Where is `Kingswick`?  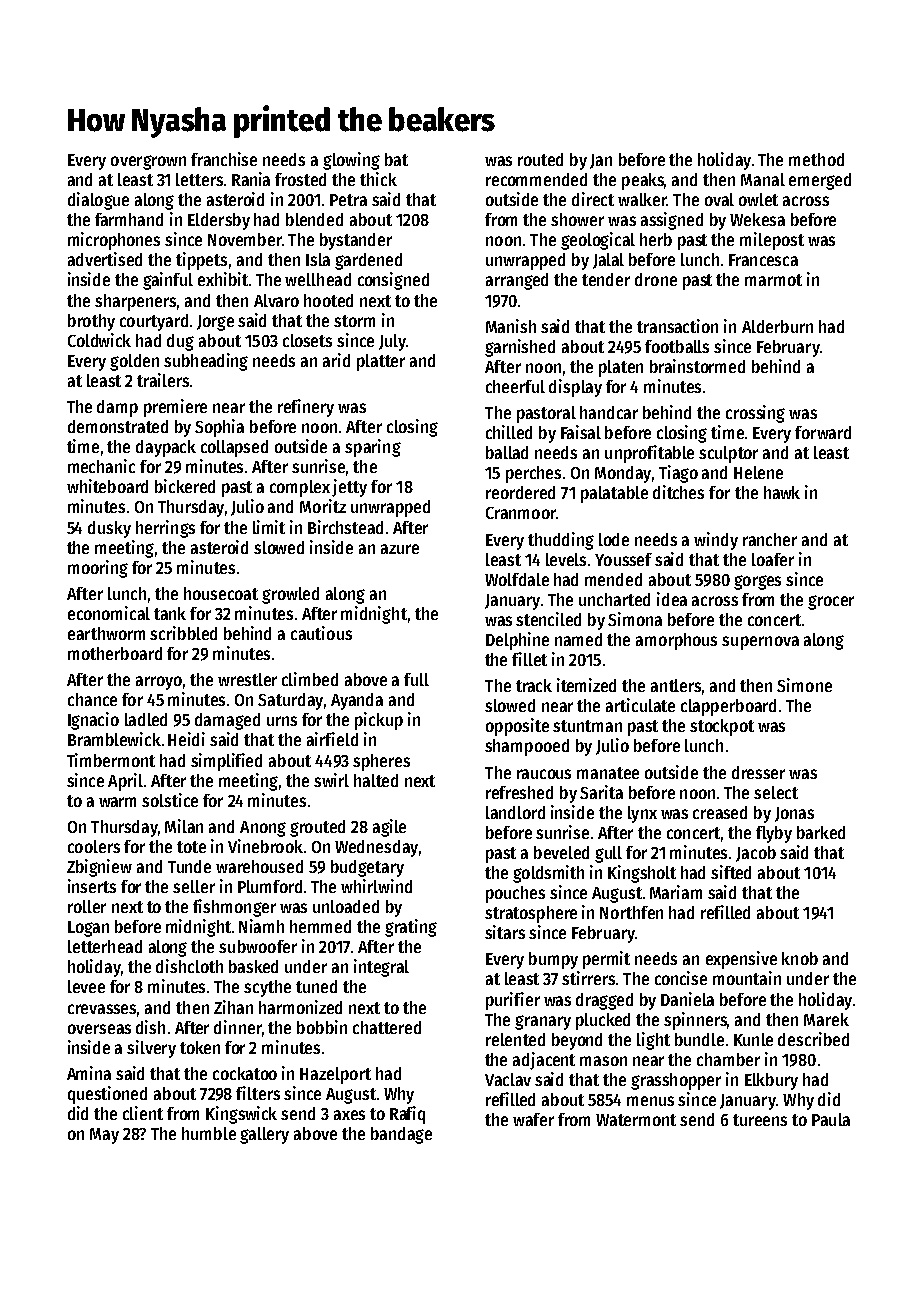
Kingswick is located at coordinates (241, 1115).
